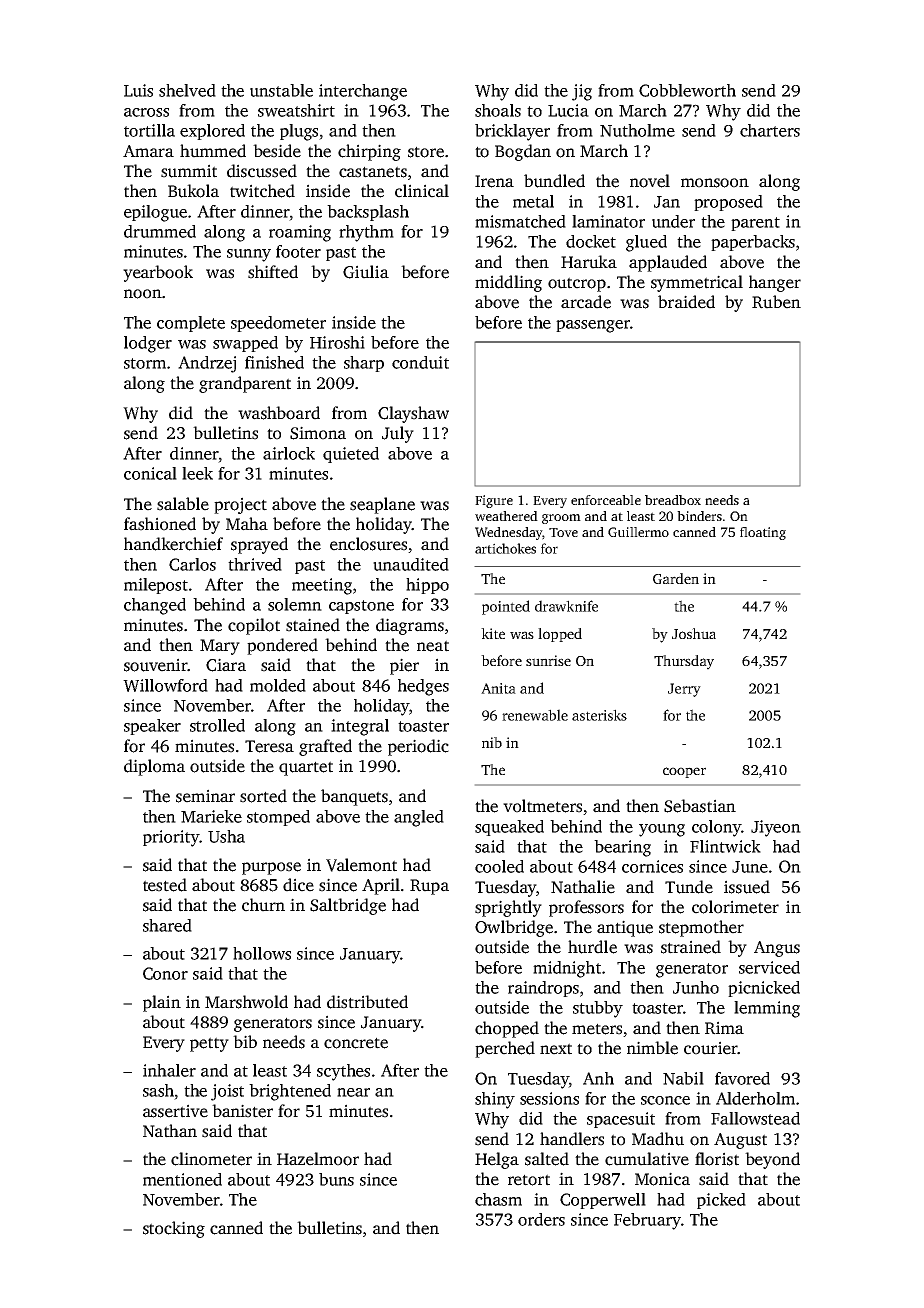  I want to click on mentioned, so click(182, 1179).
